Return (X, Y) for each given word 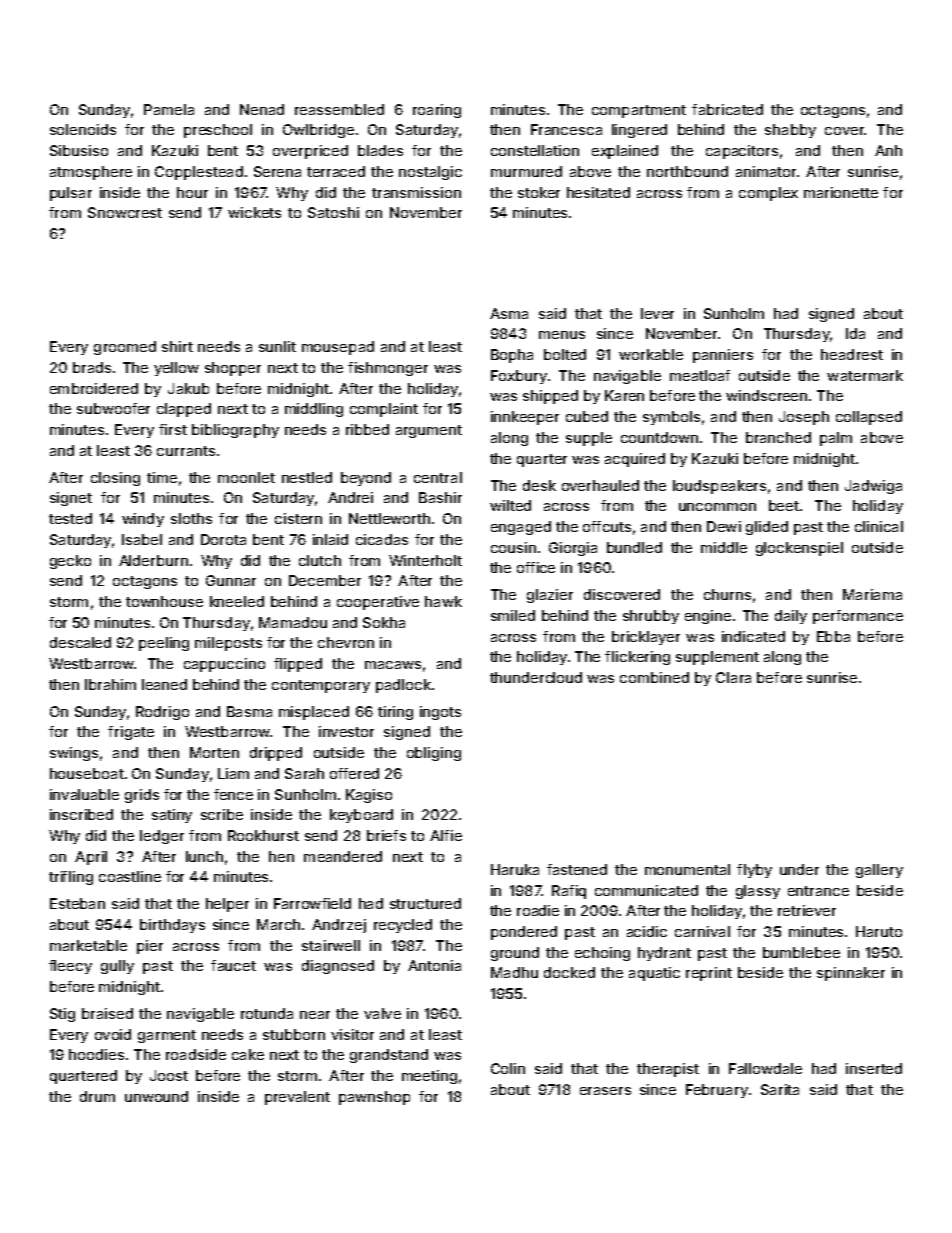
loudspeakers (719, 487)
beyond (366, 479)
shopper (233, 369)
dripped (276, 754)
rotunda (267, 1013)
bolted (565, 354)
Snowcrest (125, 212)
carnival (702, 931)
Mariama (872, 594)
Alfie (446, 835)
